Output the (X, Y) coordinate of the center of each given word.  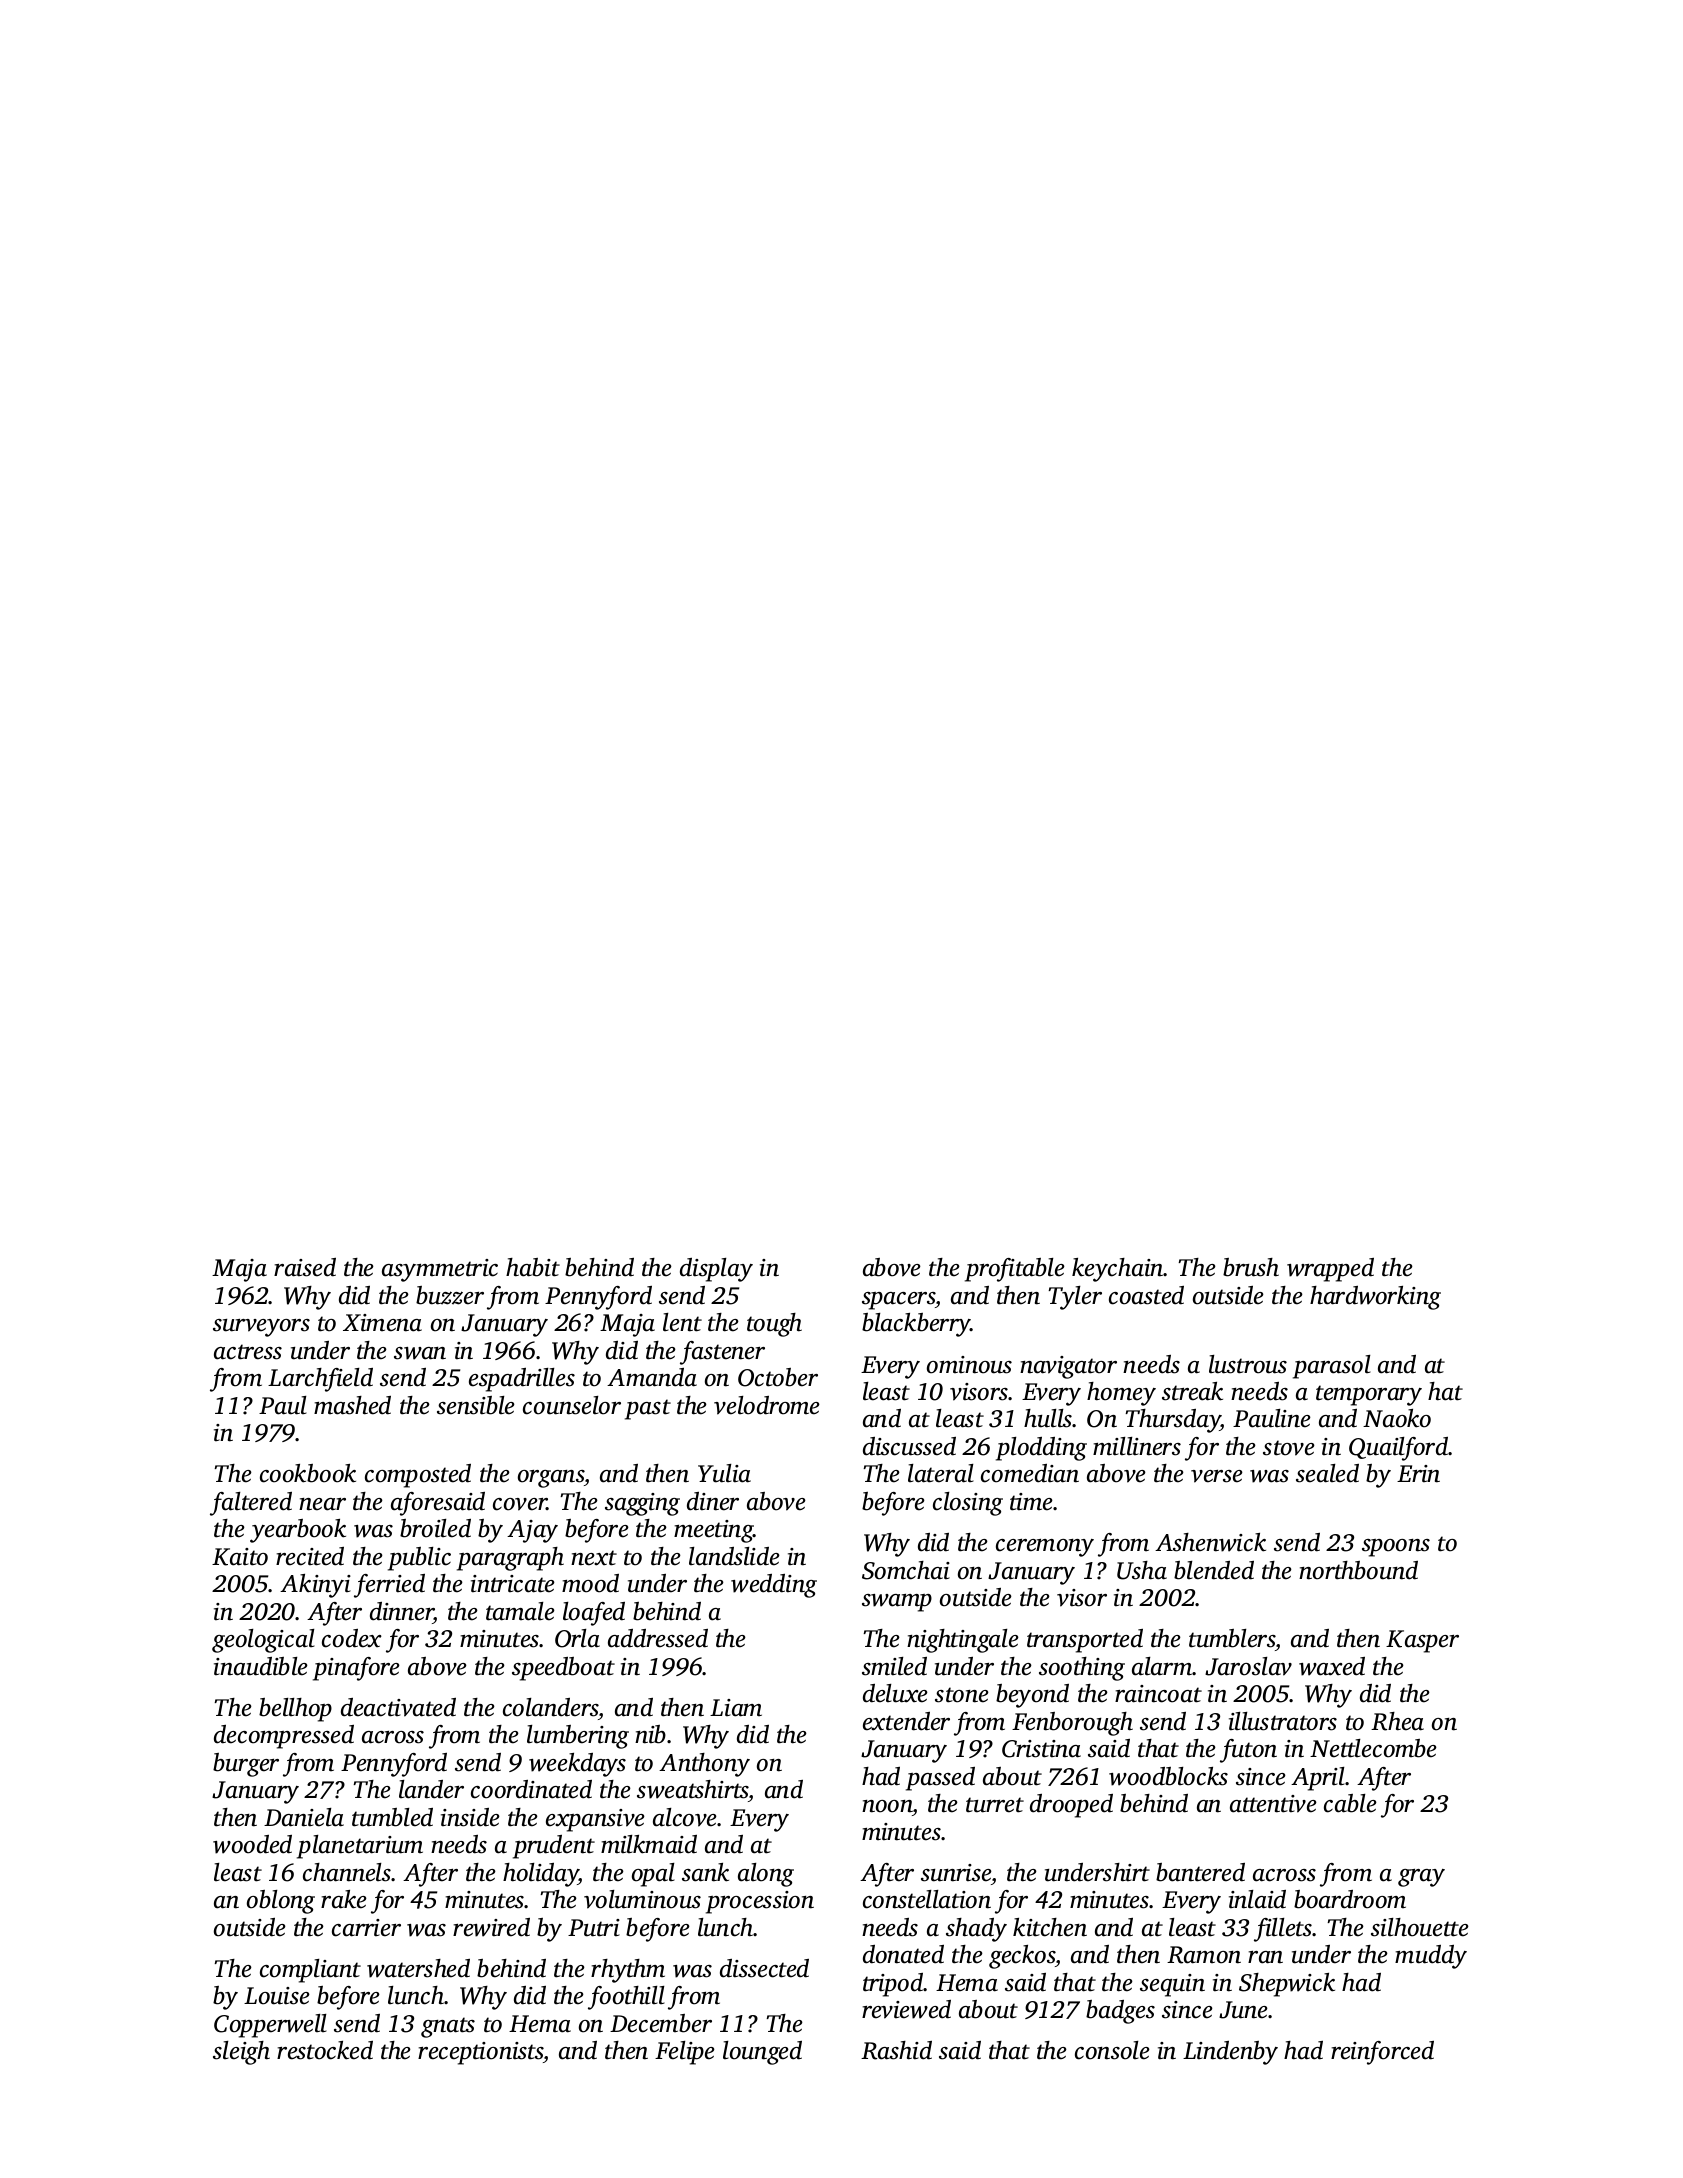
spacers (898, 1301)
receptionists (481, 2053)
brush (1251, 1267)
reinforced (1382, 2053)
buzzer (450, 1295)
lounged (762, 2053)
